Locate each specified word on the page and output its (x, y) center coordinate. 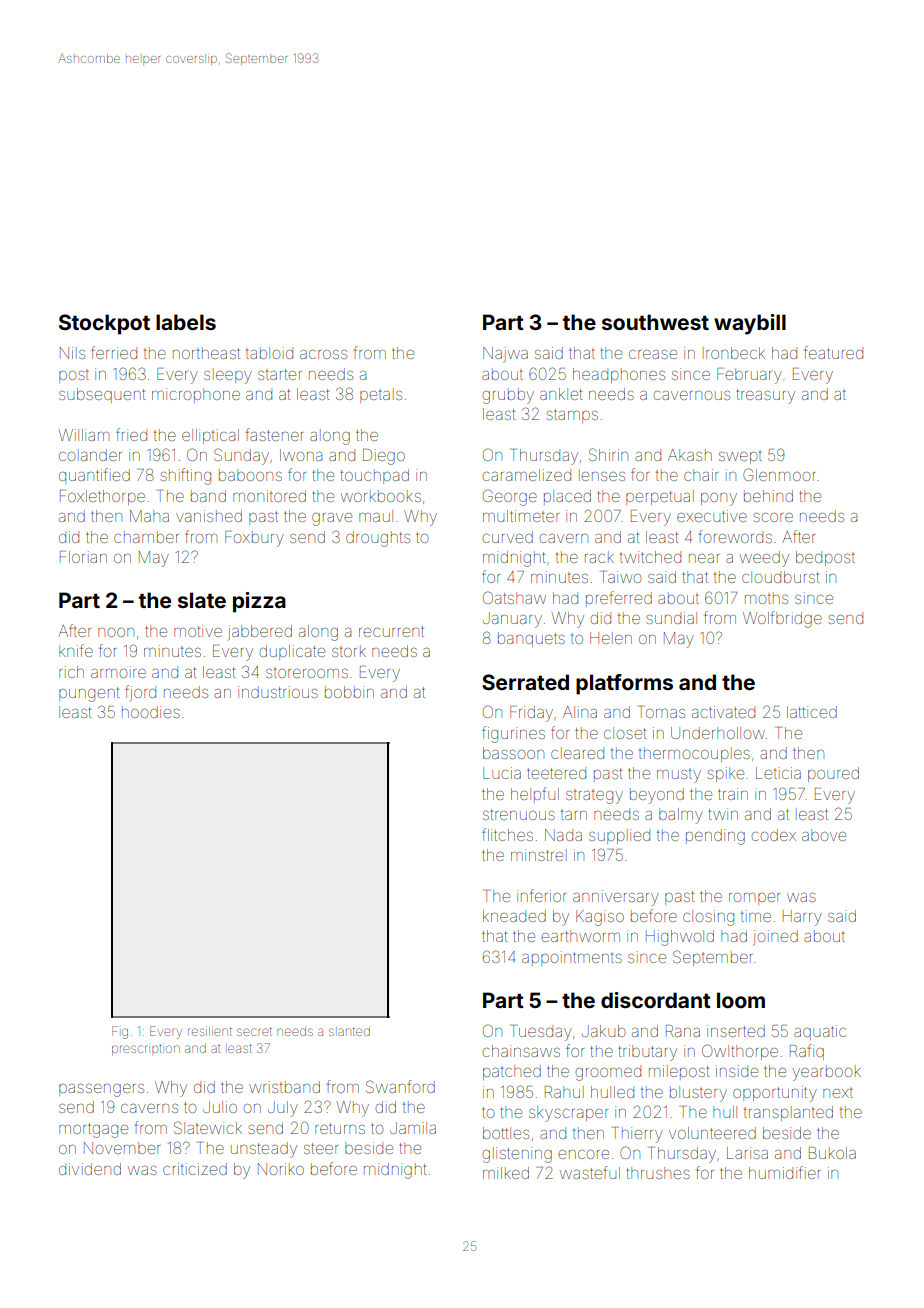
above (824, 835)
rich (71, 672)
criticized (195, 1169)
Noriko (281, 1169)
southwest (655, 322)
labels (186, 322)
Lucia (502, 773)
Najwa (505, 355)
